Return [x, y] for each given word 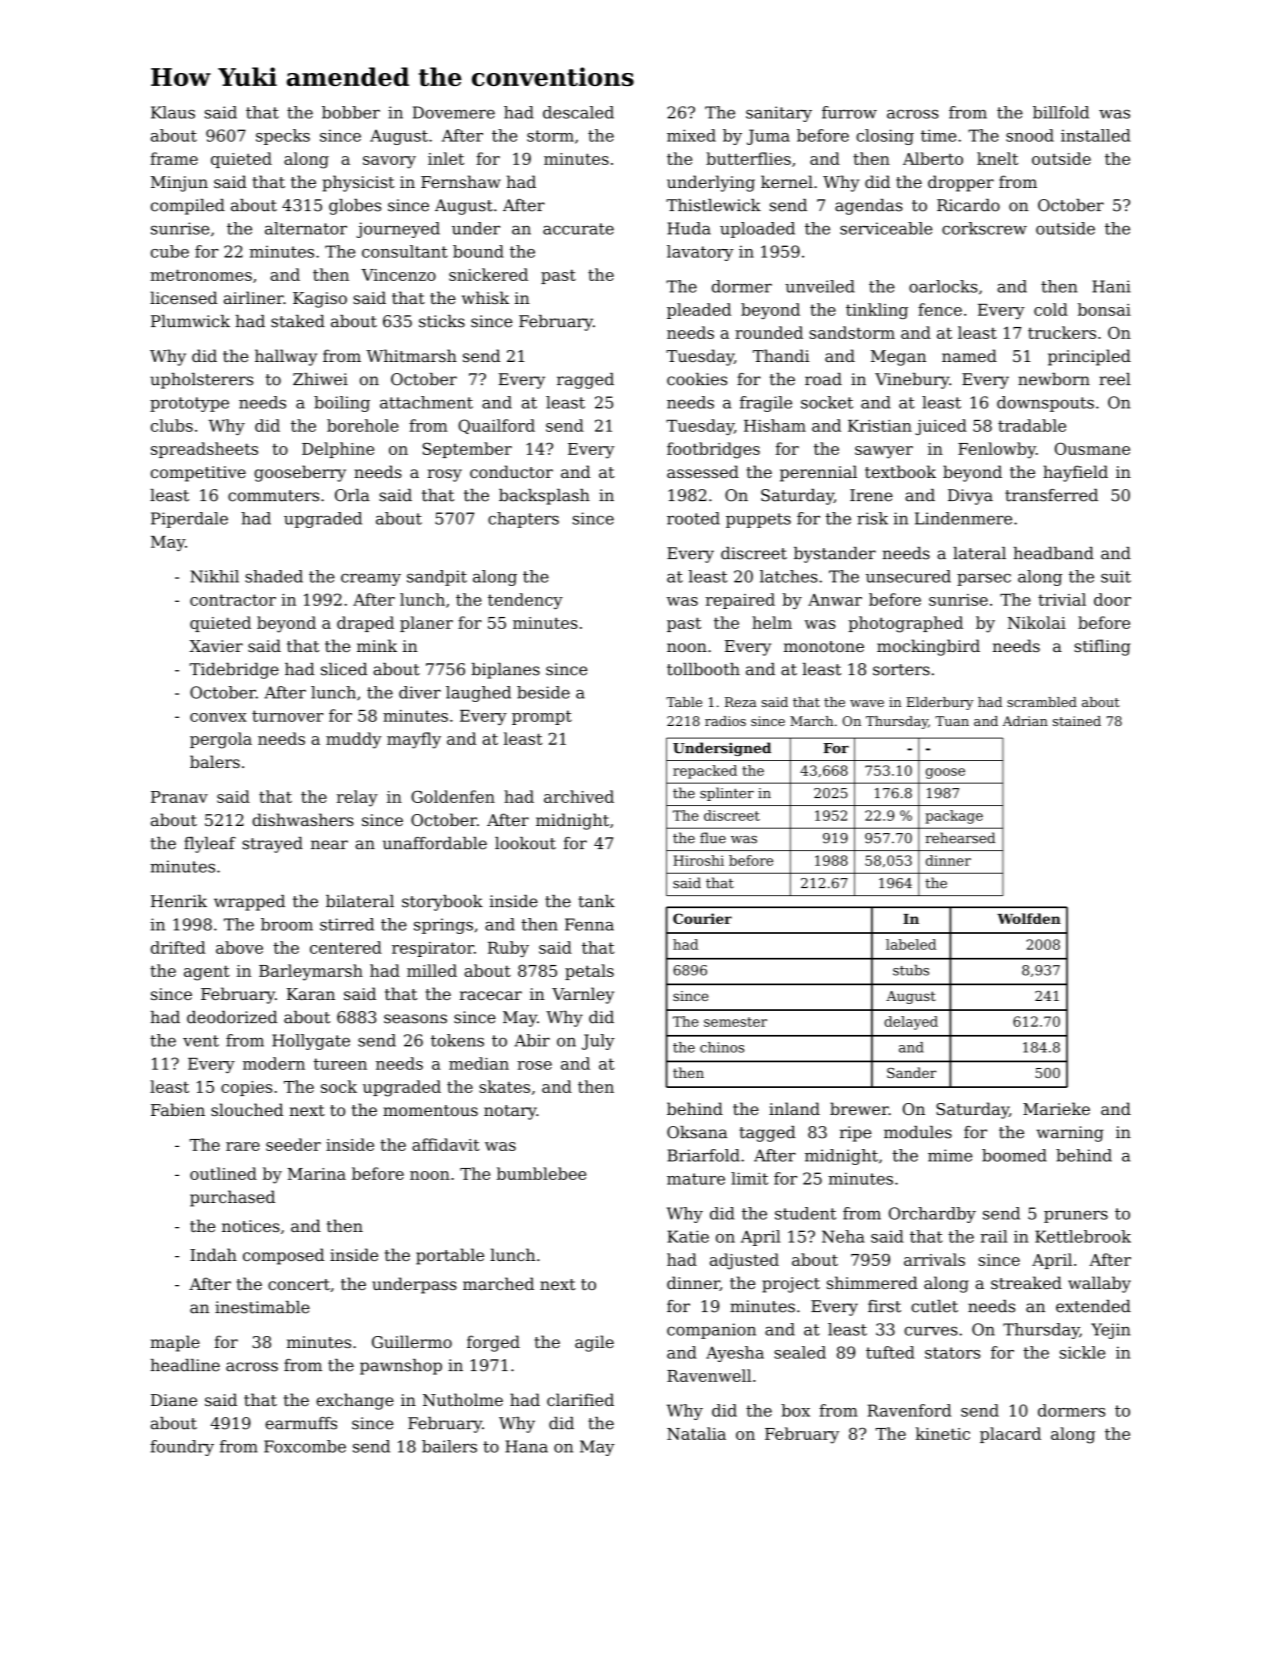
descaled [578, 112]
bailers [449, 1446]
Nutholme [463, 1399]
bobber [351, 112]
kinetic [943, 1433]
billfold [1061, 112]
